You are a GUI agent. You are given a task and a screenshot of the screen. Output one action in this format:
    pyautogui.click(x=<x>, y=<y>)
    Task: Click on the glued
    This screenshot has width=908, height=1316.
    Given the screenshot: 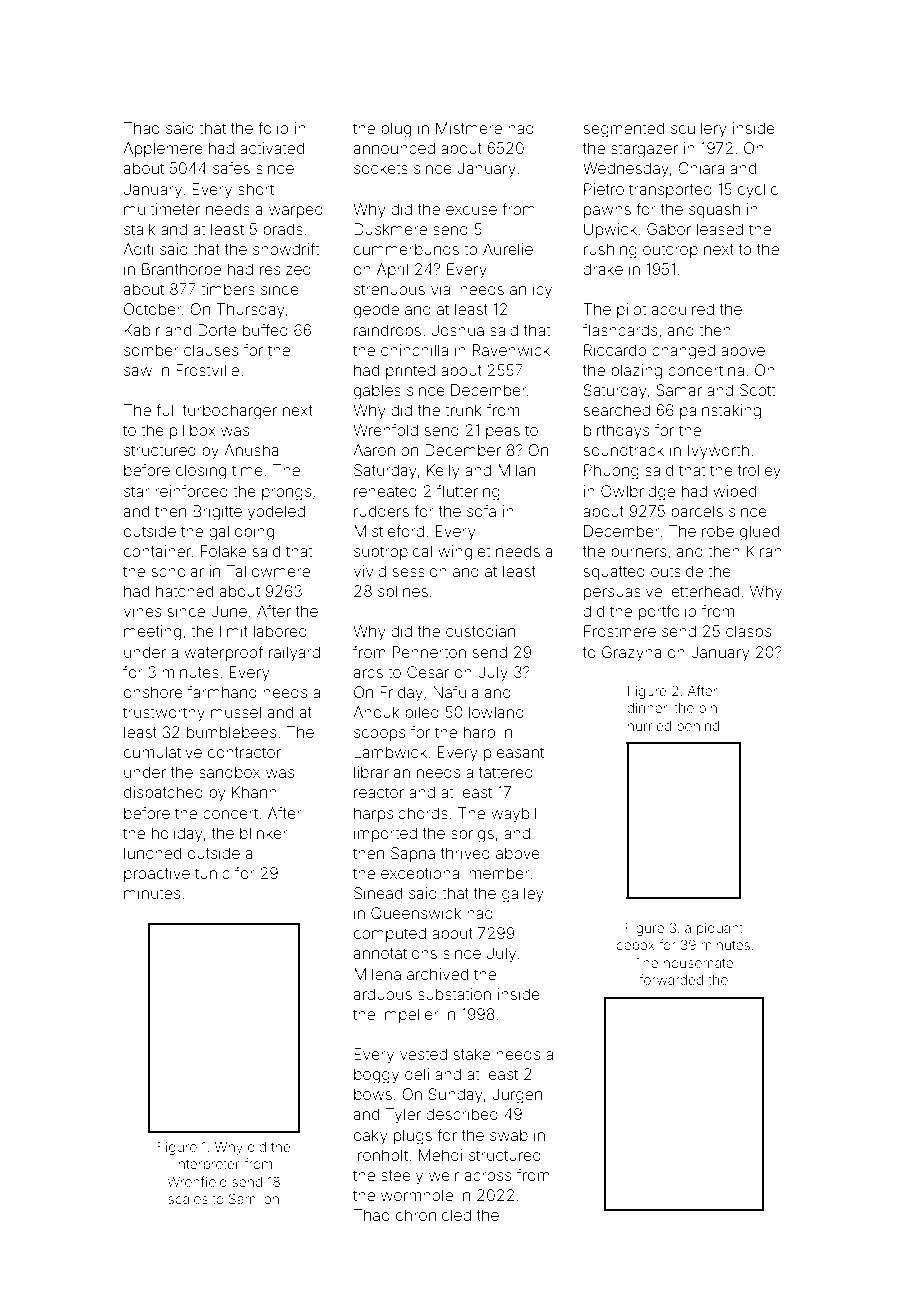 What is the action you would take?
    pyautogui.click(x=759, y=533)
